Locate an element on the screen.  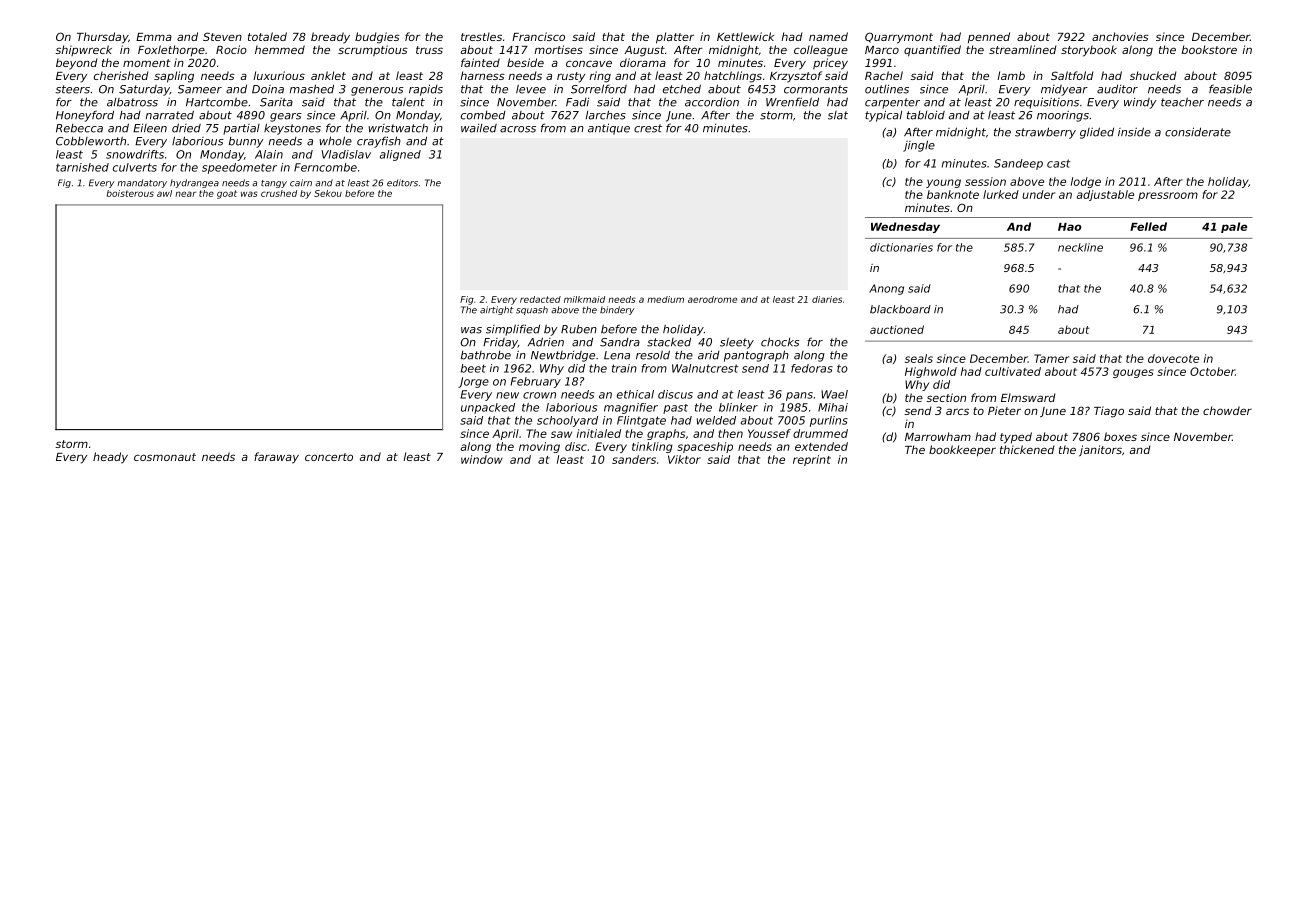
cosmonaut is located at coordinates (165, 457).
